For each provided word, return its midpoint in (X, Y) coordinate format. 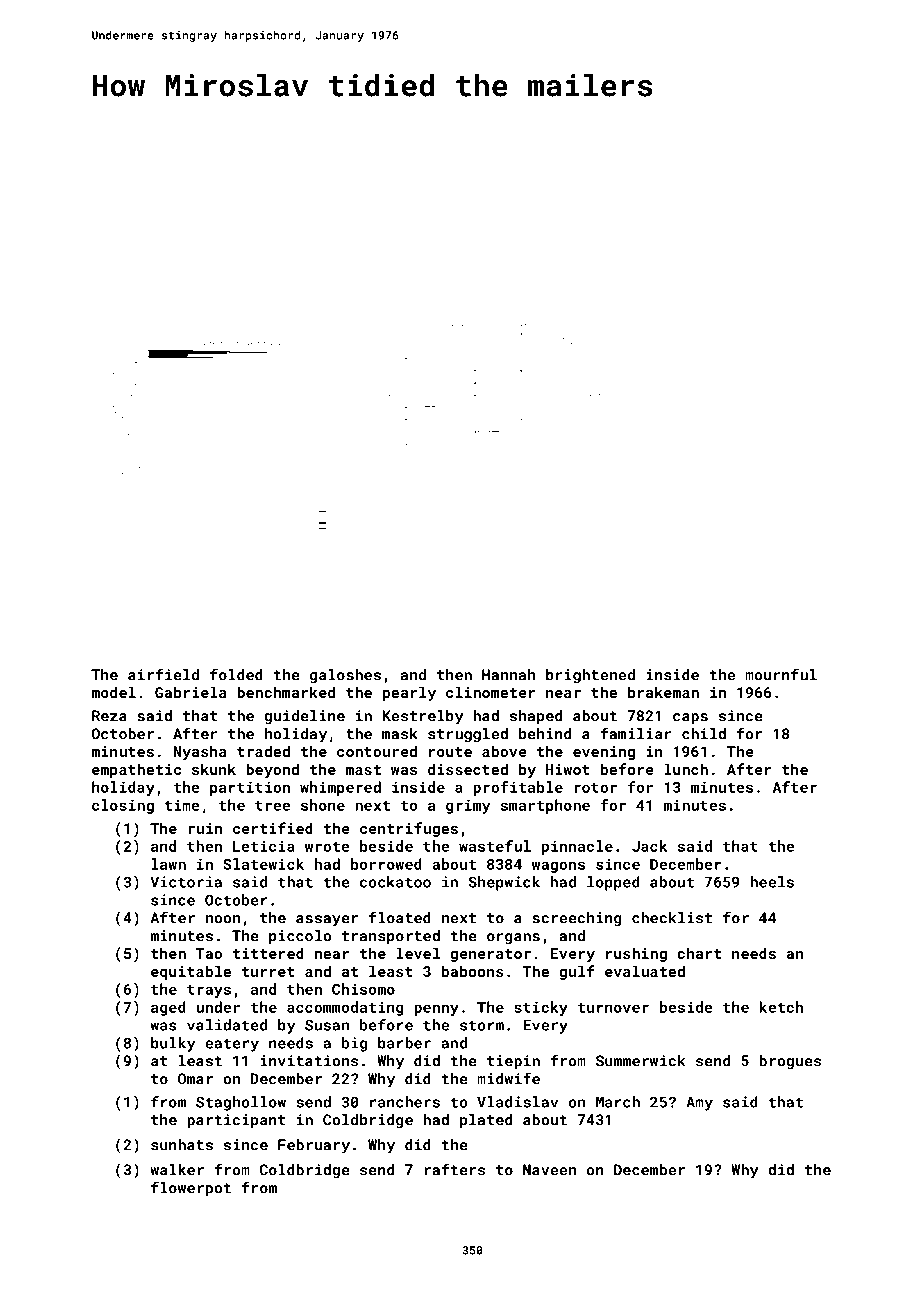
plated (486, 1121)
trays (209, 991)
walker (177, 1170)
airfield (163, 674)
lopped (613, 883)
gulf (577, 972)
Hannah (508, 675)
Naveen (549, 1170)
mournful (781, 674)
